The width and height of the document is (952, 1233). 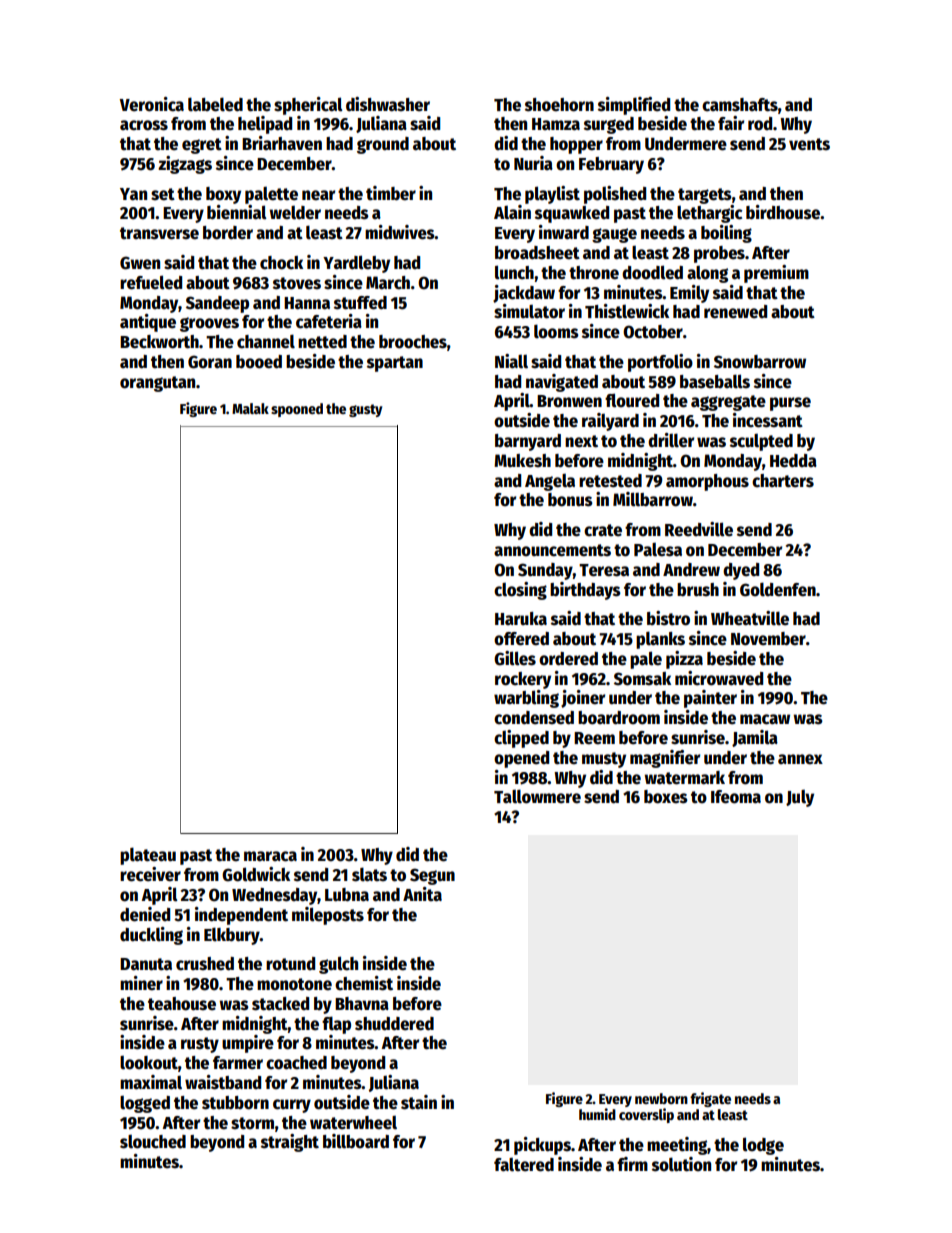 What do you see at coordinates (783, 481) in the document?
I see `charters` at bounding box center [783, 481].
